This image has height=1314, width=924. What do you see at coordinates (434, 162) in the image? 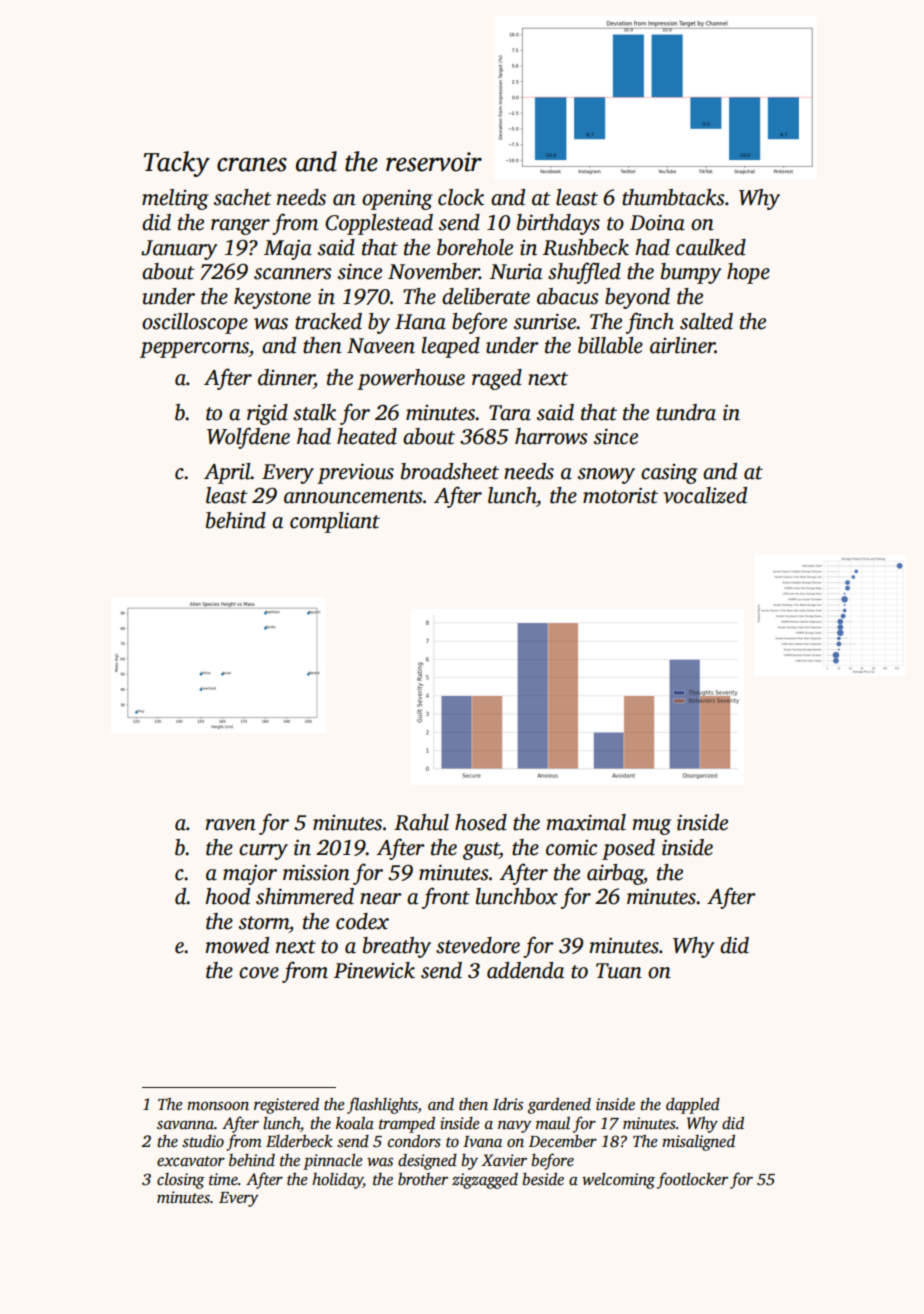
I see `reservoir` at bounding box center [434, 162].
